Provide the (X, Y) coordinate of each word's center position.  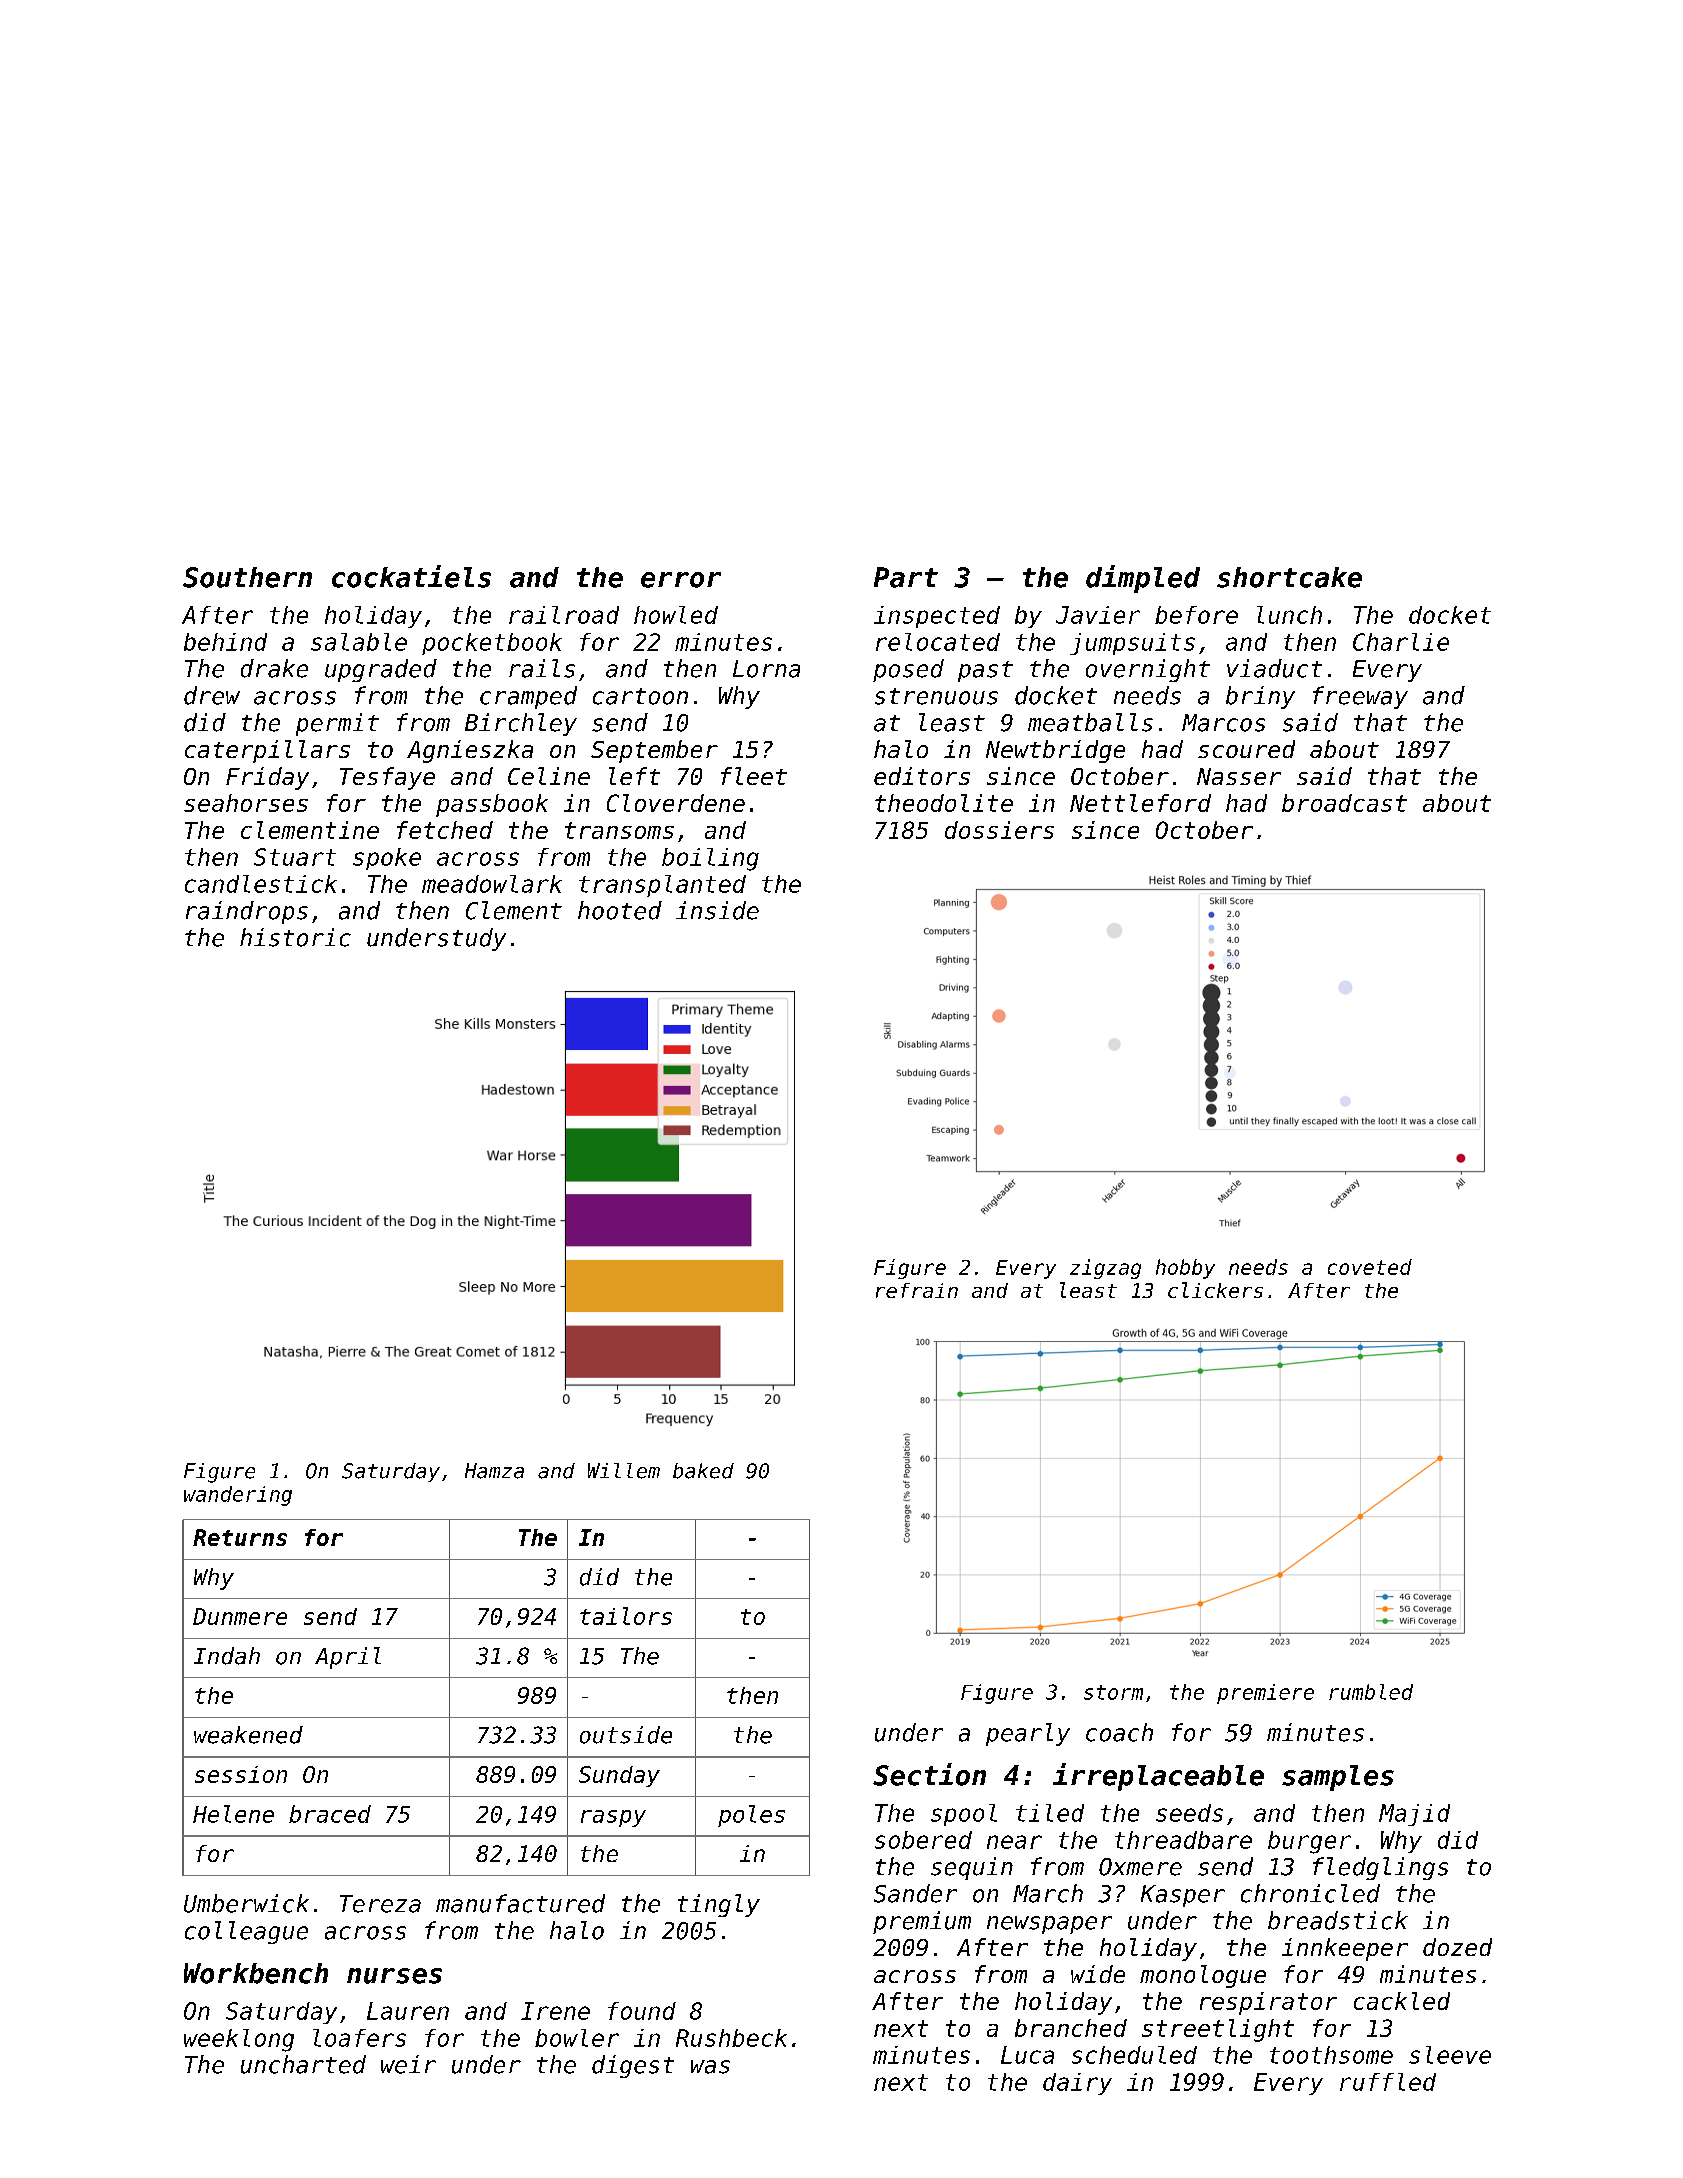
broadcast (1344, 803)
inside (717, 910)
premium (922, 1922)
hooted (620, 910)
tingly (719, 1905)
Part (906, 577)
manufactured (520, 1903)
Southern (247, 577)
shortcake (1289, 577)
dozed (1457, 1947)
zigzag (1105, 1269)
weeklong (239, 2040)
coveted (1370, 1267)
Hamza (494, 1471)
